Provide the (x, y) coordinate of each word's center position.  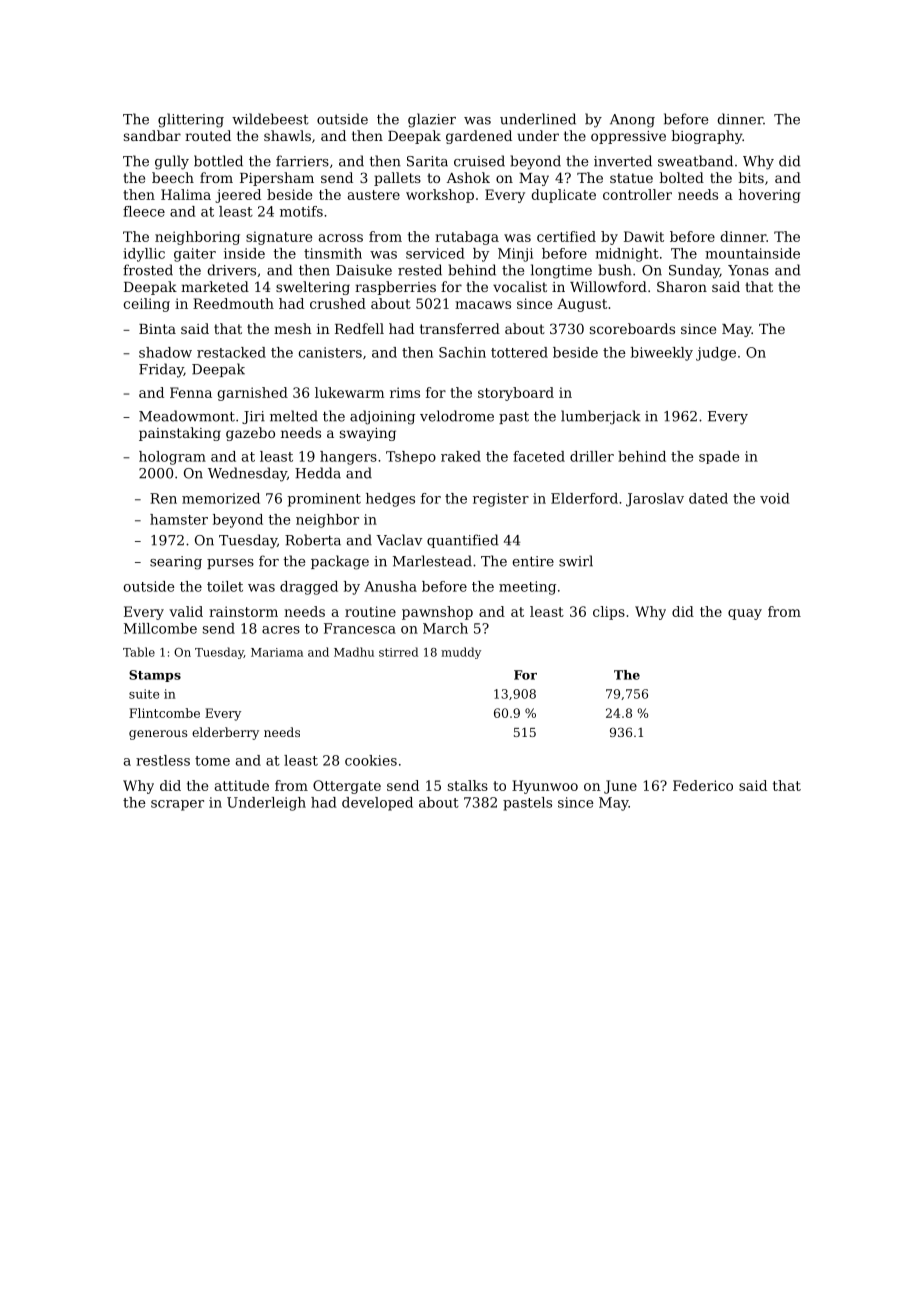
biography (707, 137)
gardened (479, 137)
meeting (527, 588)
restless (163, 760)
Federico (703, 785)
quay (745, 614)
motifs (301, 211)
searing (176, 563)
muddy (461, 653)
